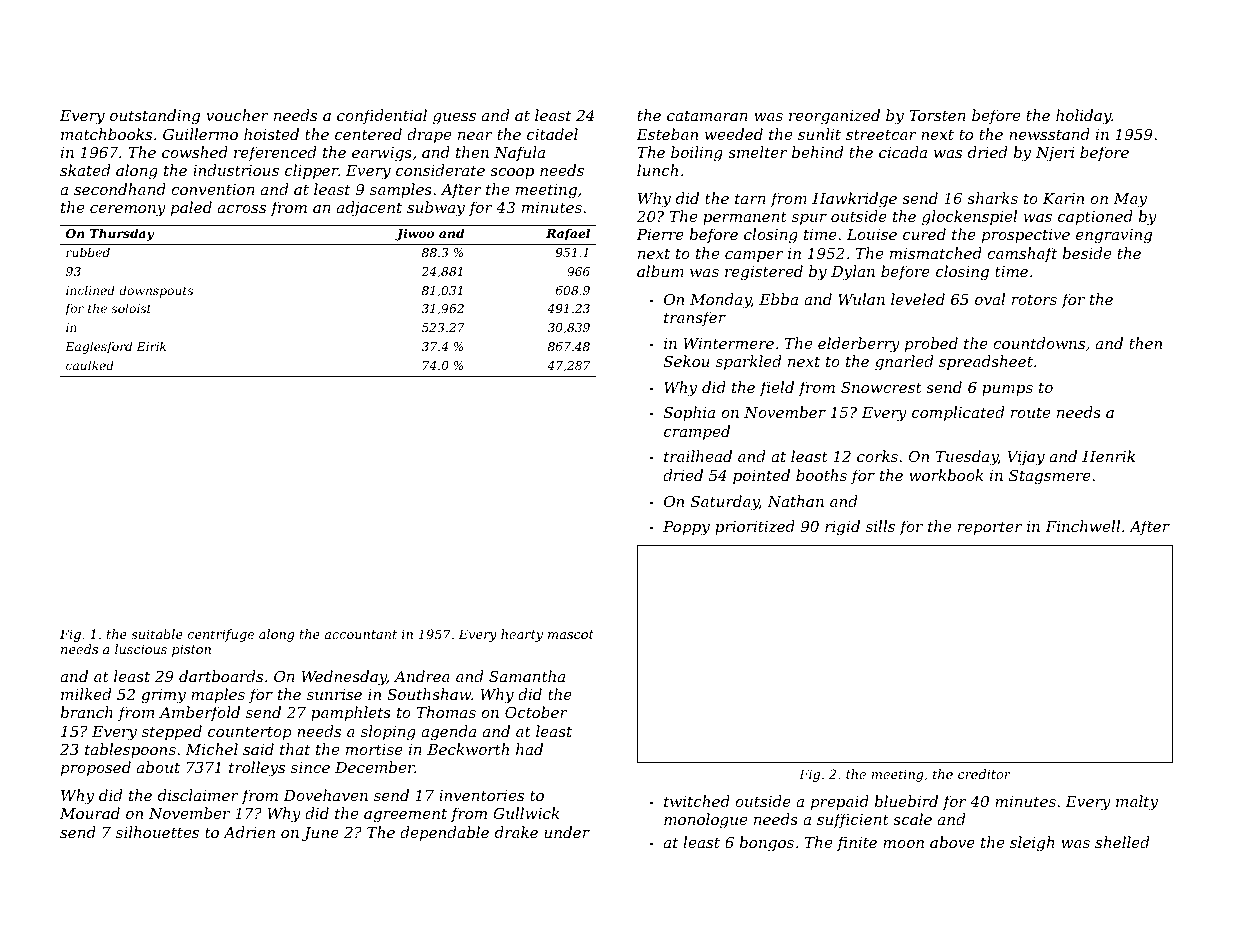 The image size is (1233, 952). What do you see at coordinates (172, 732) in the image?
I see `stepped` at bounding box center [172, 732].
